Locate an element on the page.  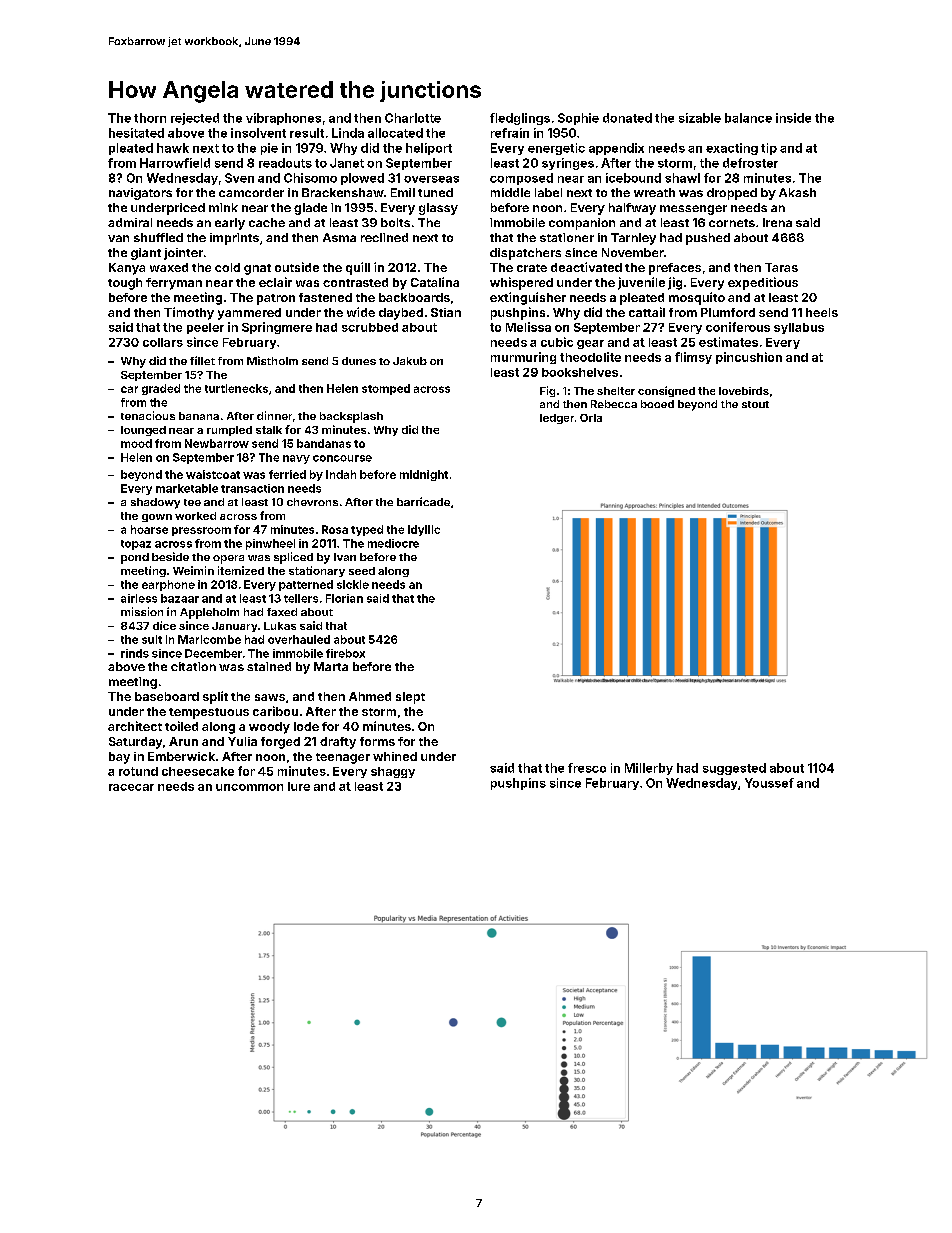
worked is located at coordinates (195, 516).
